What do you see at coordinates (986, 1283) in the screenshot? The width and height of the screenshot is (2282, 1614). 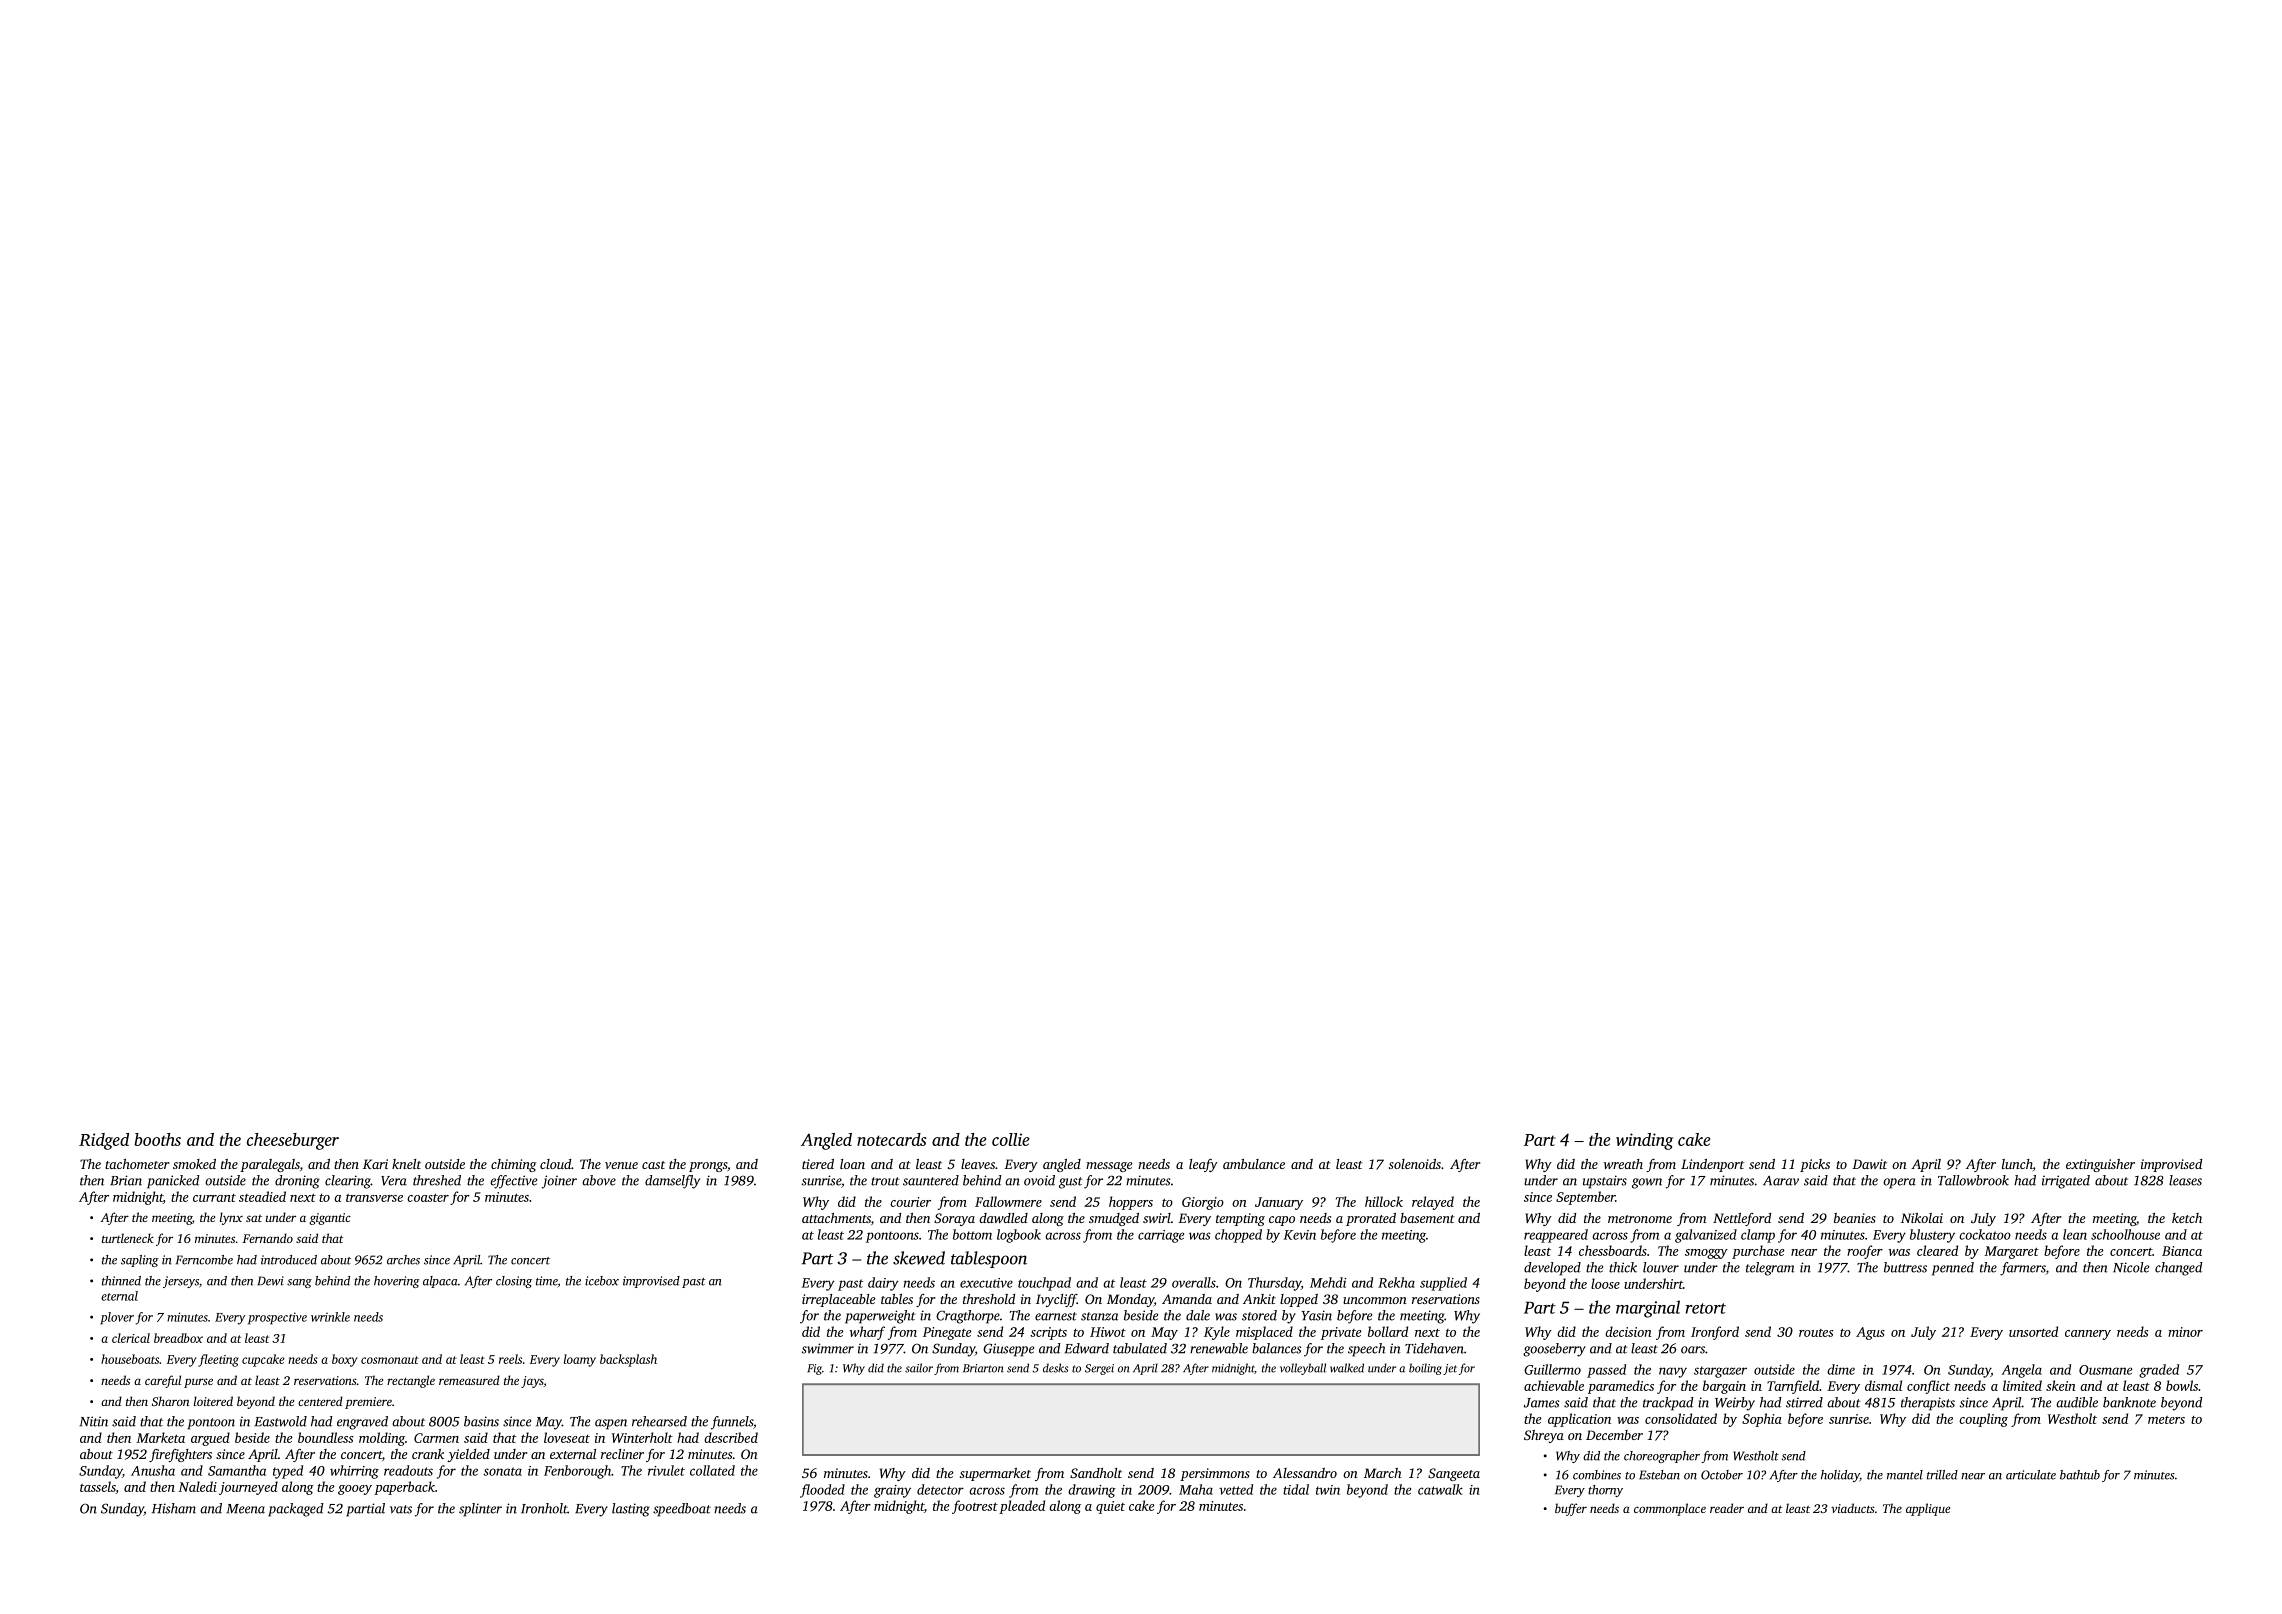 I see `executive` at bounding box center [986, 1283].
